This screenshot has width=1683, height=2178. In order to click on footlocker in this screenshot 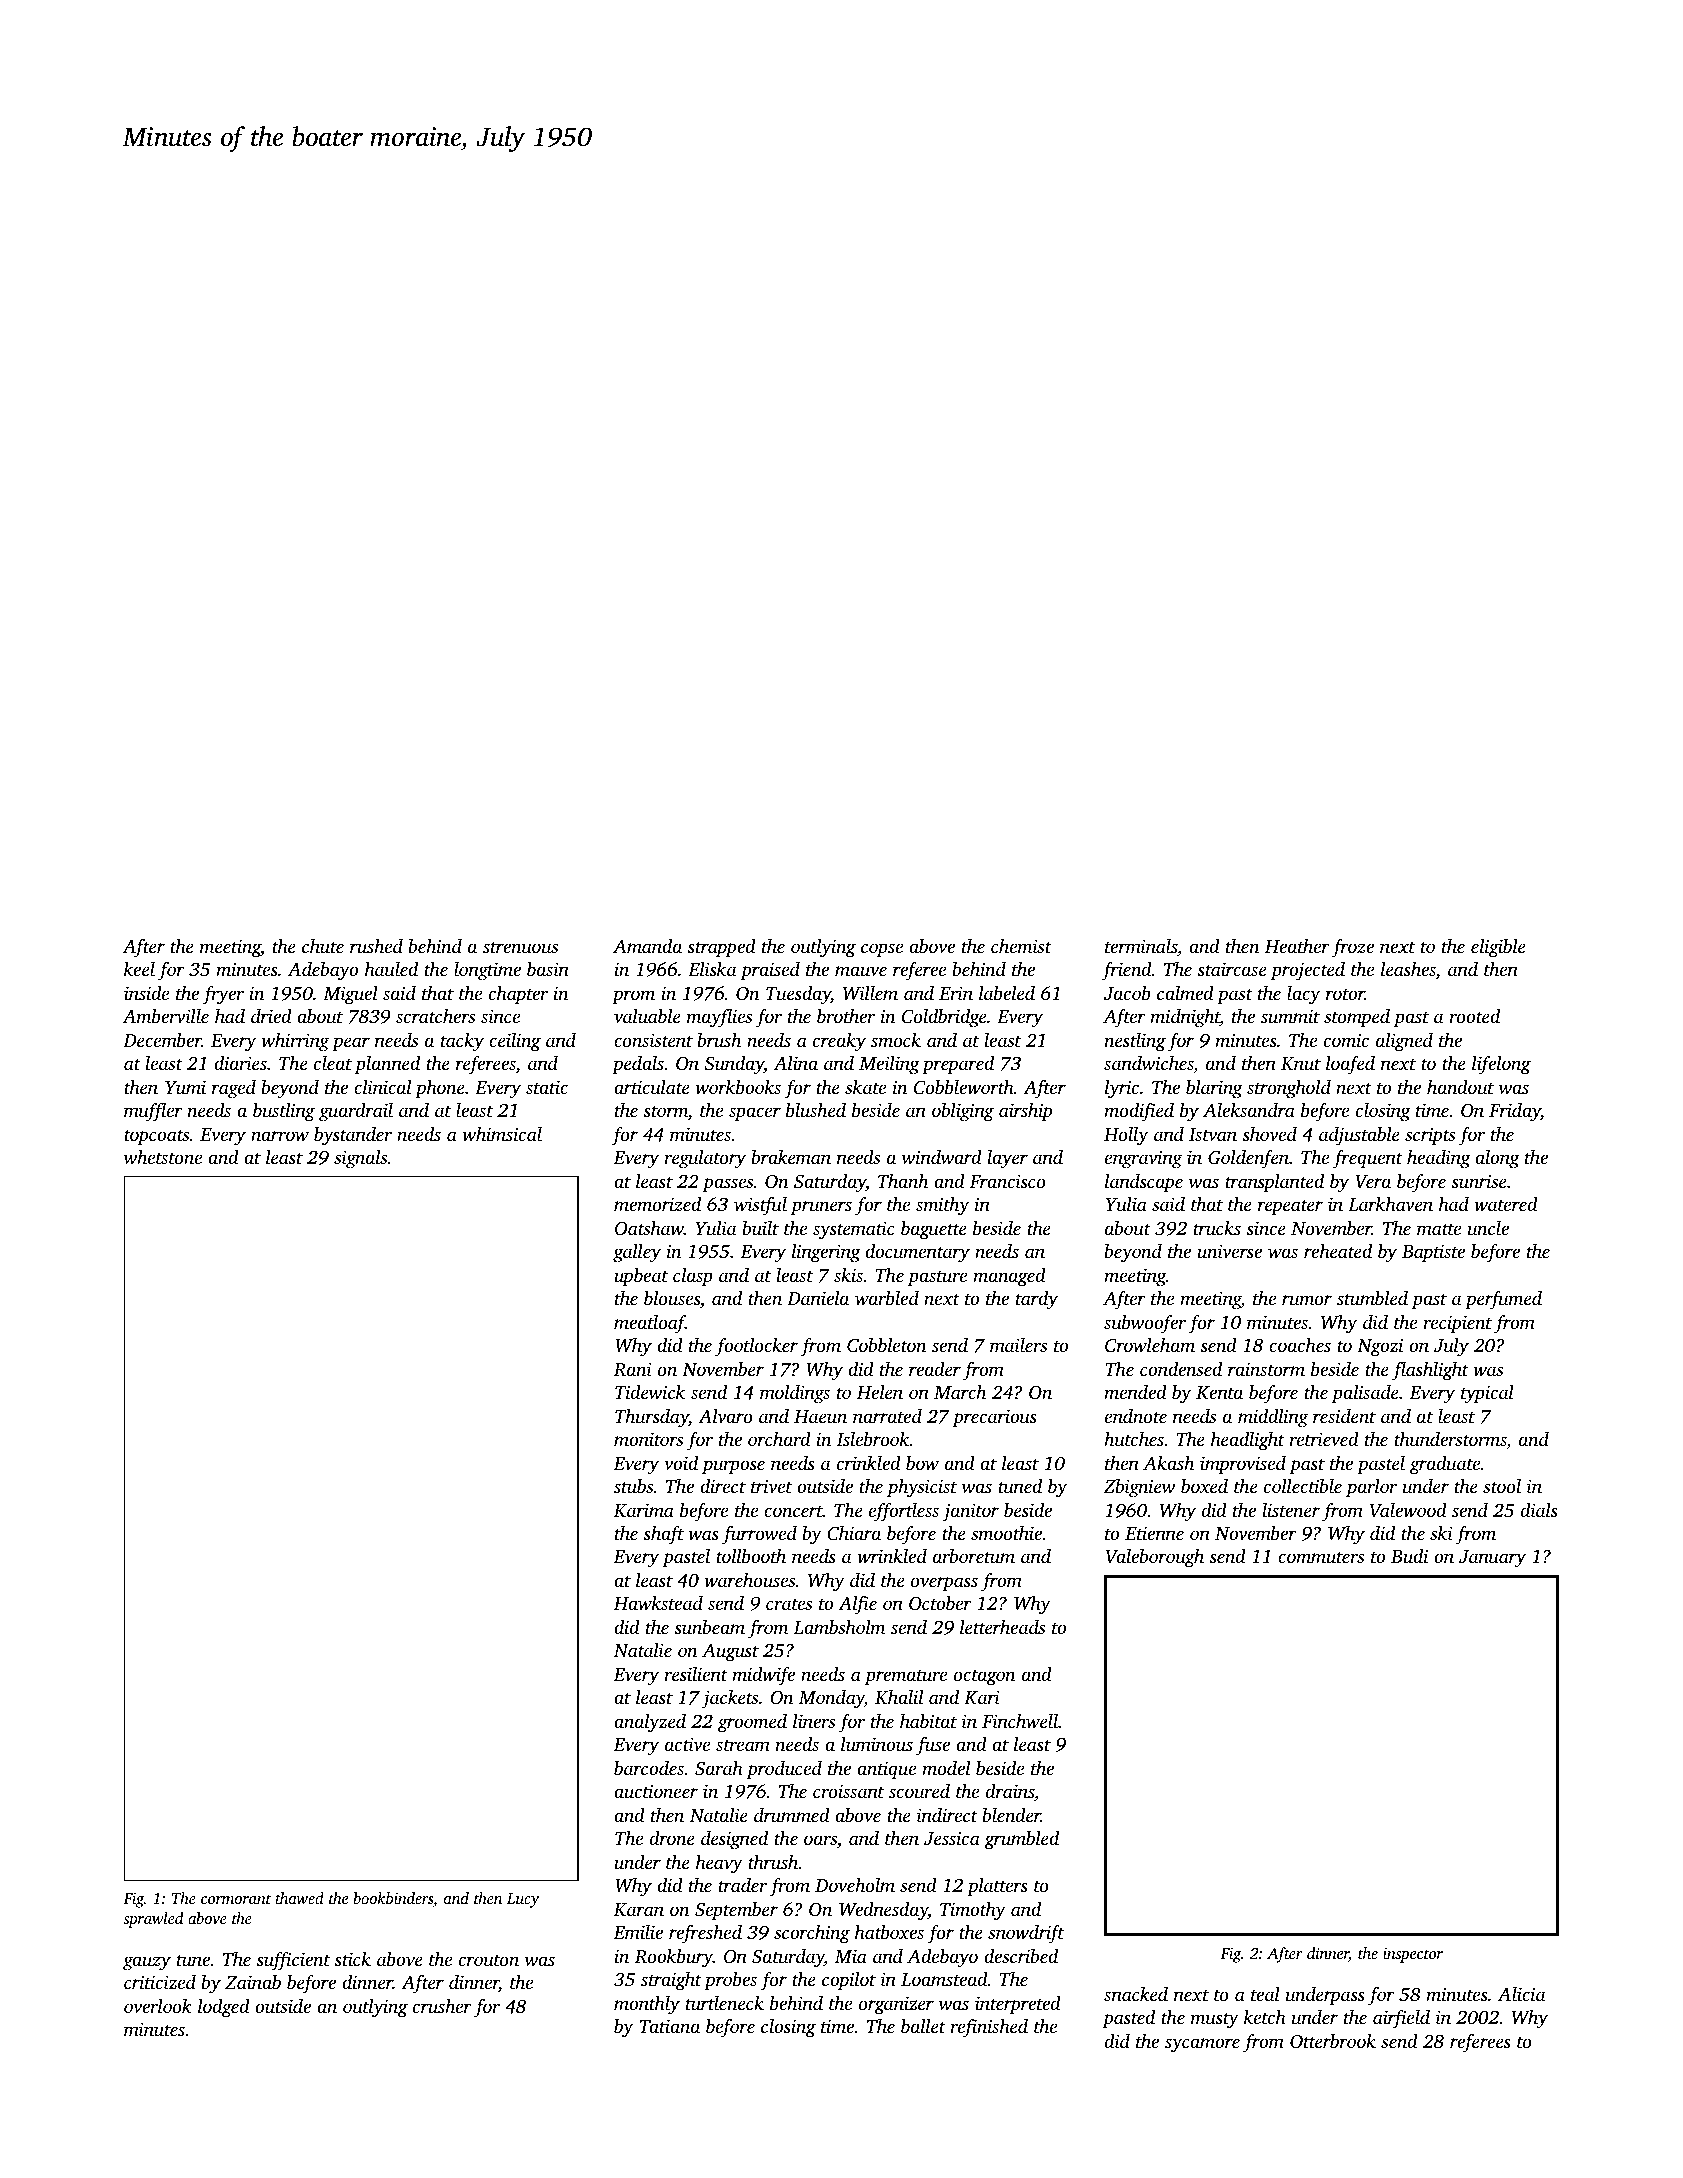, I will do `click(756, 1347)`.
